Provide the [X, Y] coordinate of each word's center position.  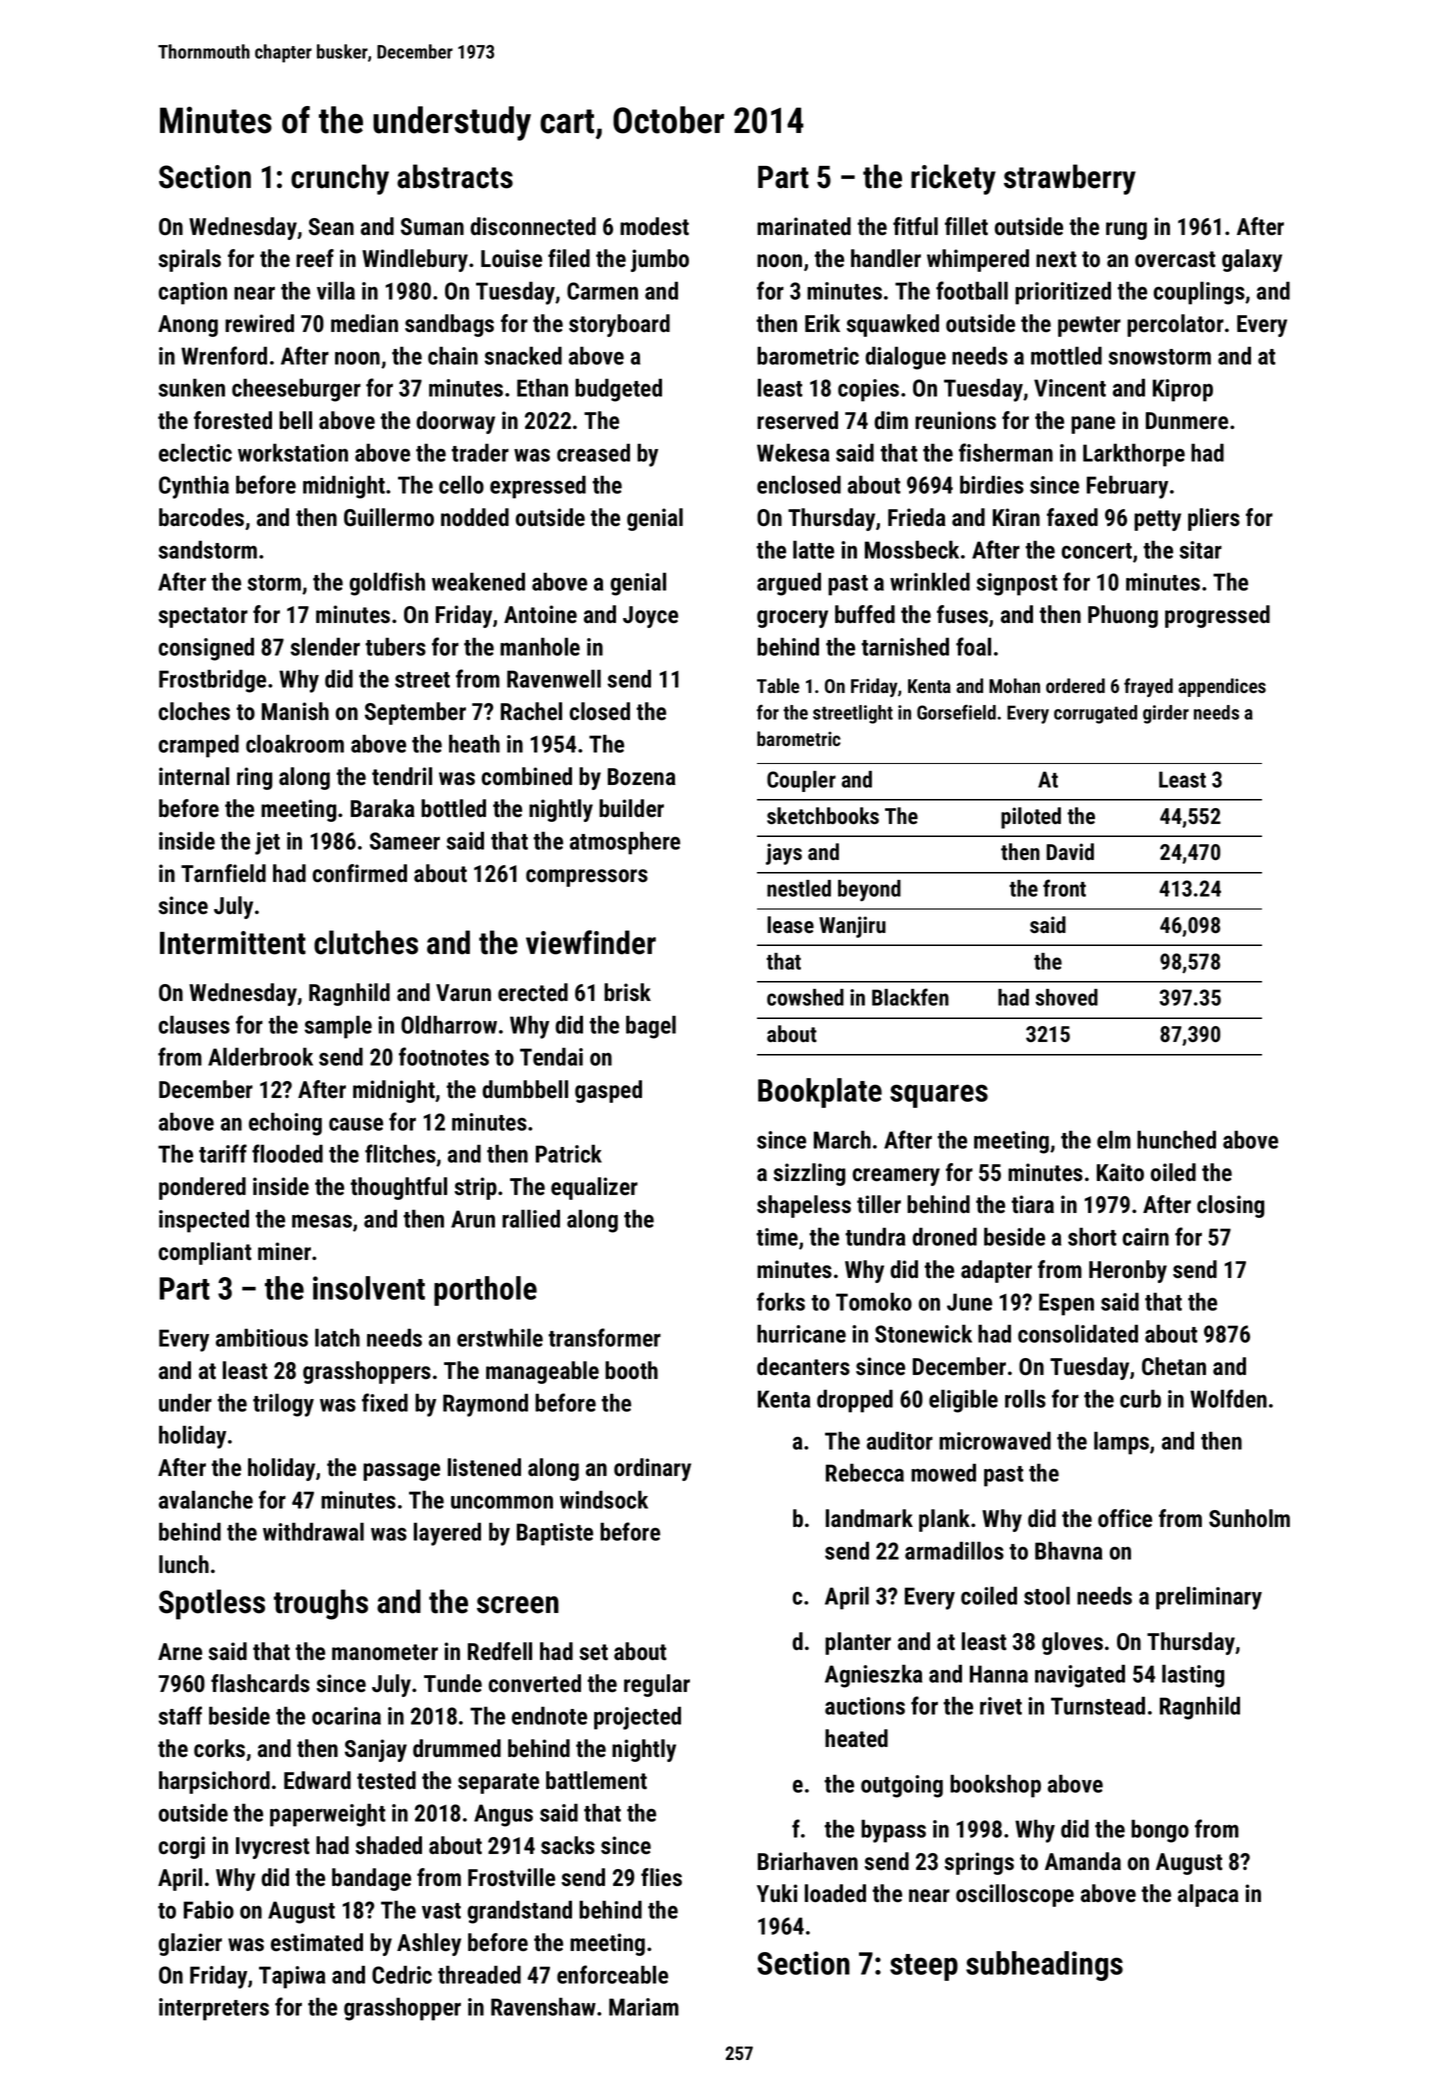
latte [813, 549]
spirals [189, 260]
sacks [568, 1845]
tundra [875, 1237]
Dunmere [1187, 421]
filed [569, 258]
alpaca [1208, 1895]
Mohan [1014, 685]
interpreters [214, 2009]
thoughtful [398, 1188]
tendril [402, 776]
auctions [865, 1706]
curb [1140, 1398]
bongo [1160, 1831]
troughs [321, 1604]
